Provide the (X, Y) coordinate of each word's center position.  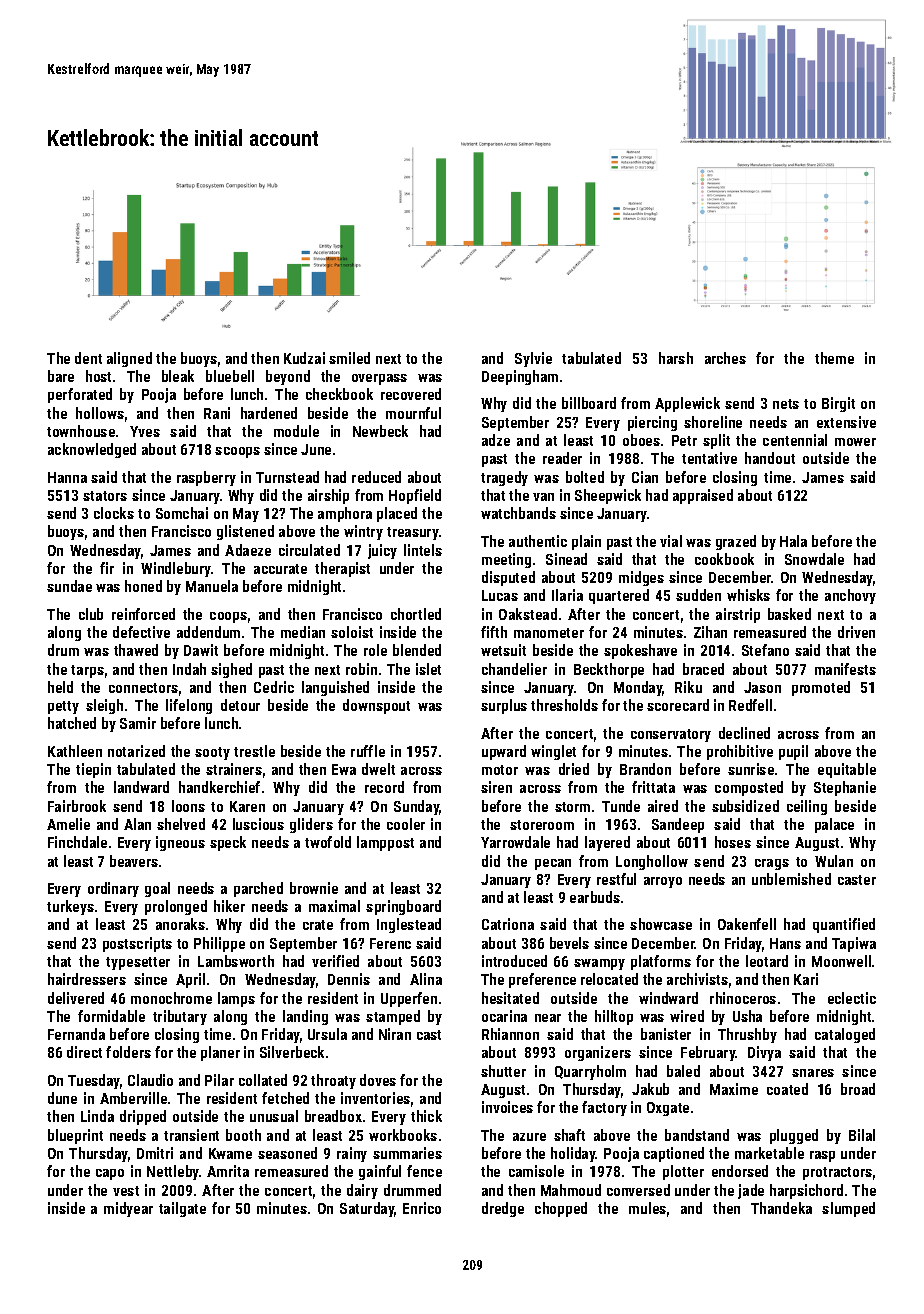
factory (604, 1108)
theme (834, 358)
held (60, 687)
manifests (845, 669)
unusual (274, 1116)
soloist (352, 632)
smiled (349, 358)
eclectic (852, 998)
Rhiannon (510, 1034)
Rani (217, 413)
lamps (236, 999)
